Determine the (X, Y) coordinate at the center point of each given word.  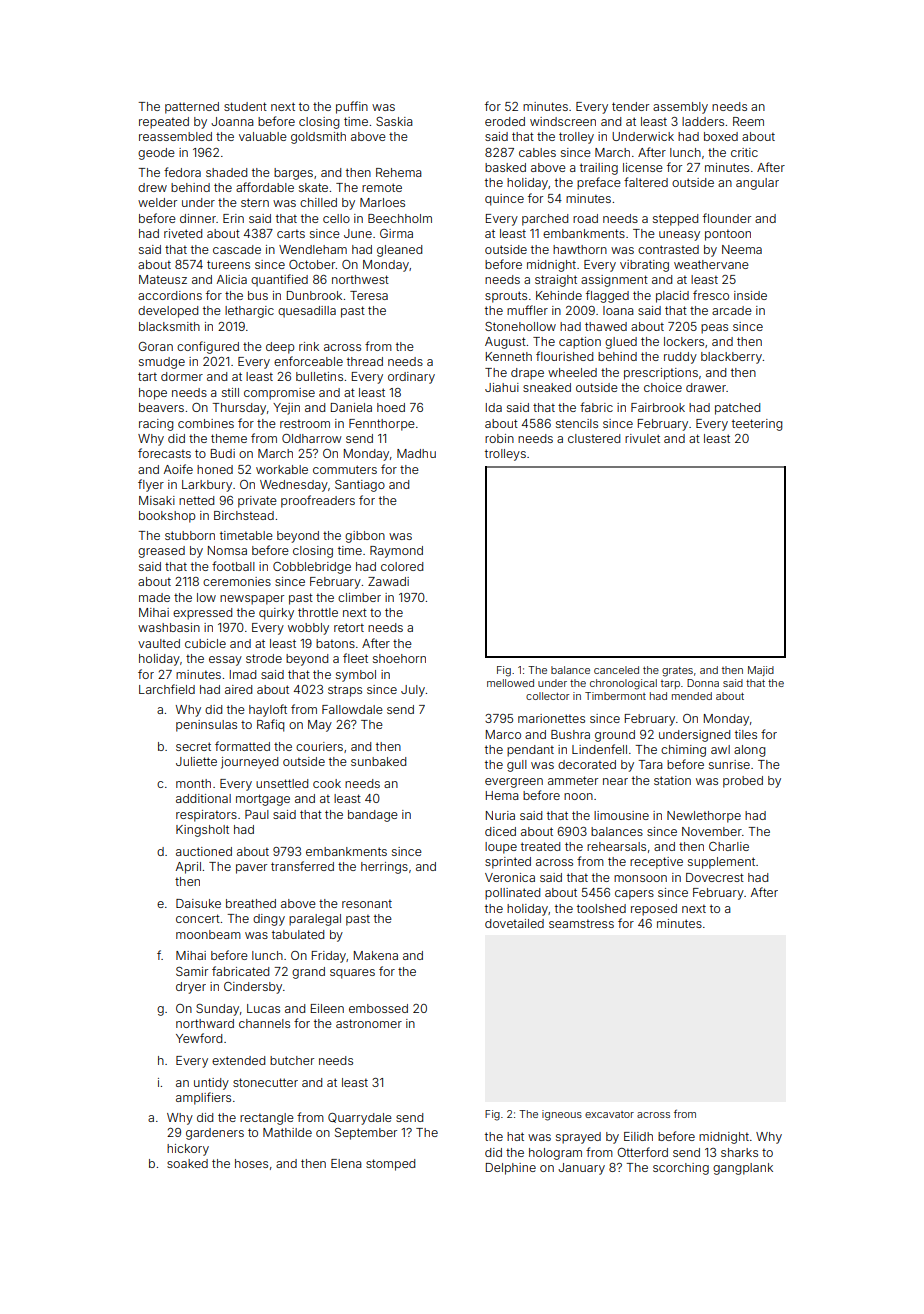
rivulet (642, 438)
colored (402, 566)
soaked (187, 1163)
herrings (384, 868)
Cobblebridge (312, 568)
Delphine (511, 1169)
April (188, 868)
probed (743, 782)
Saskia (394, 121)
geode (156, 154)
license (643, 167)
